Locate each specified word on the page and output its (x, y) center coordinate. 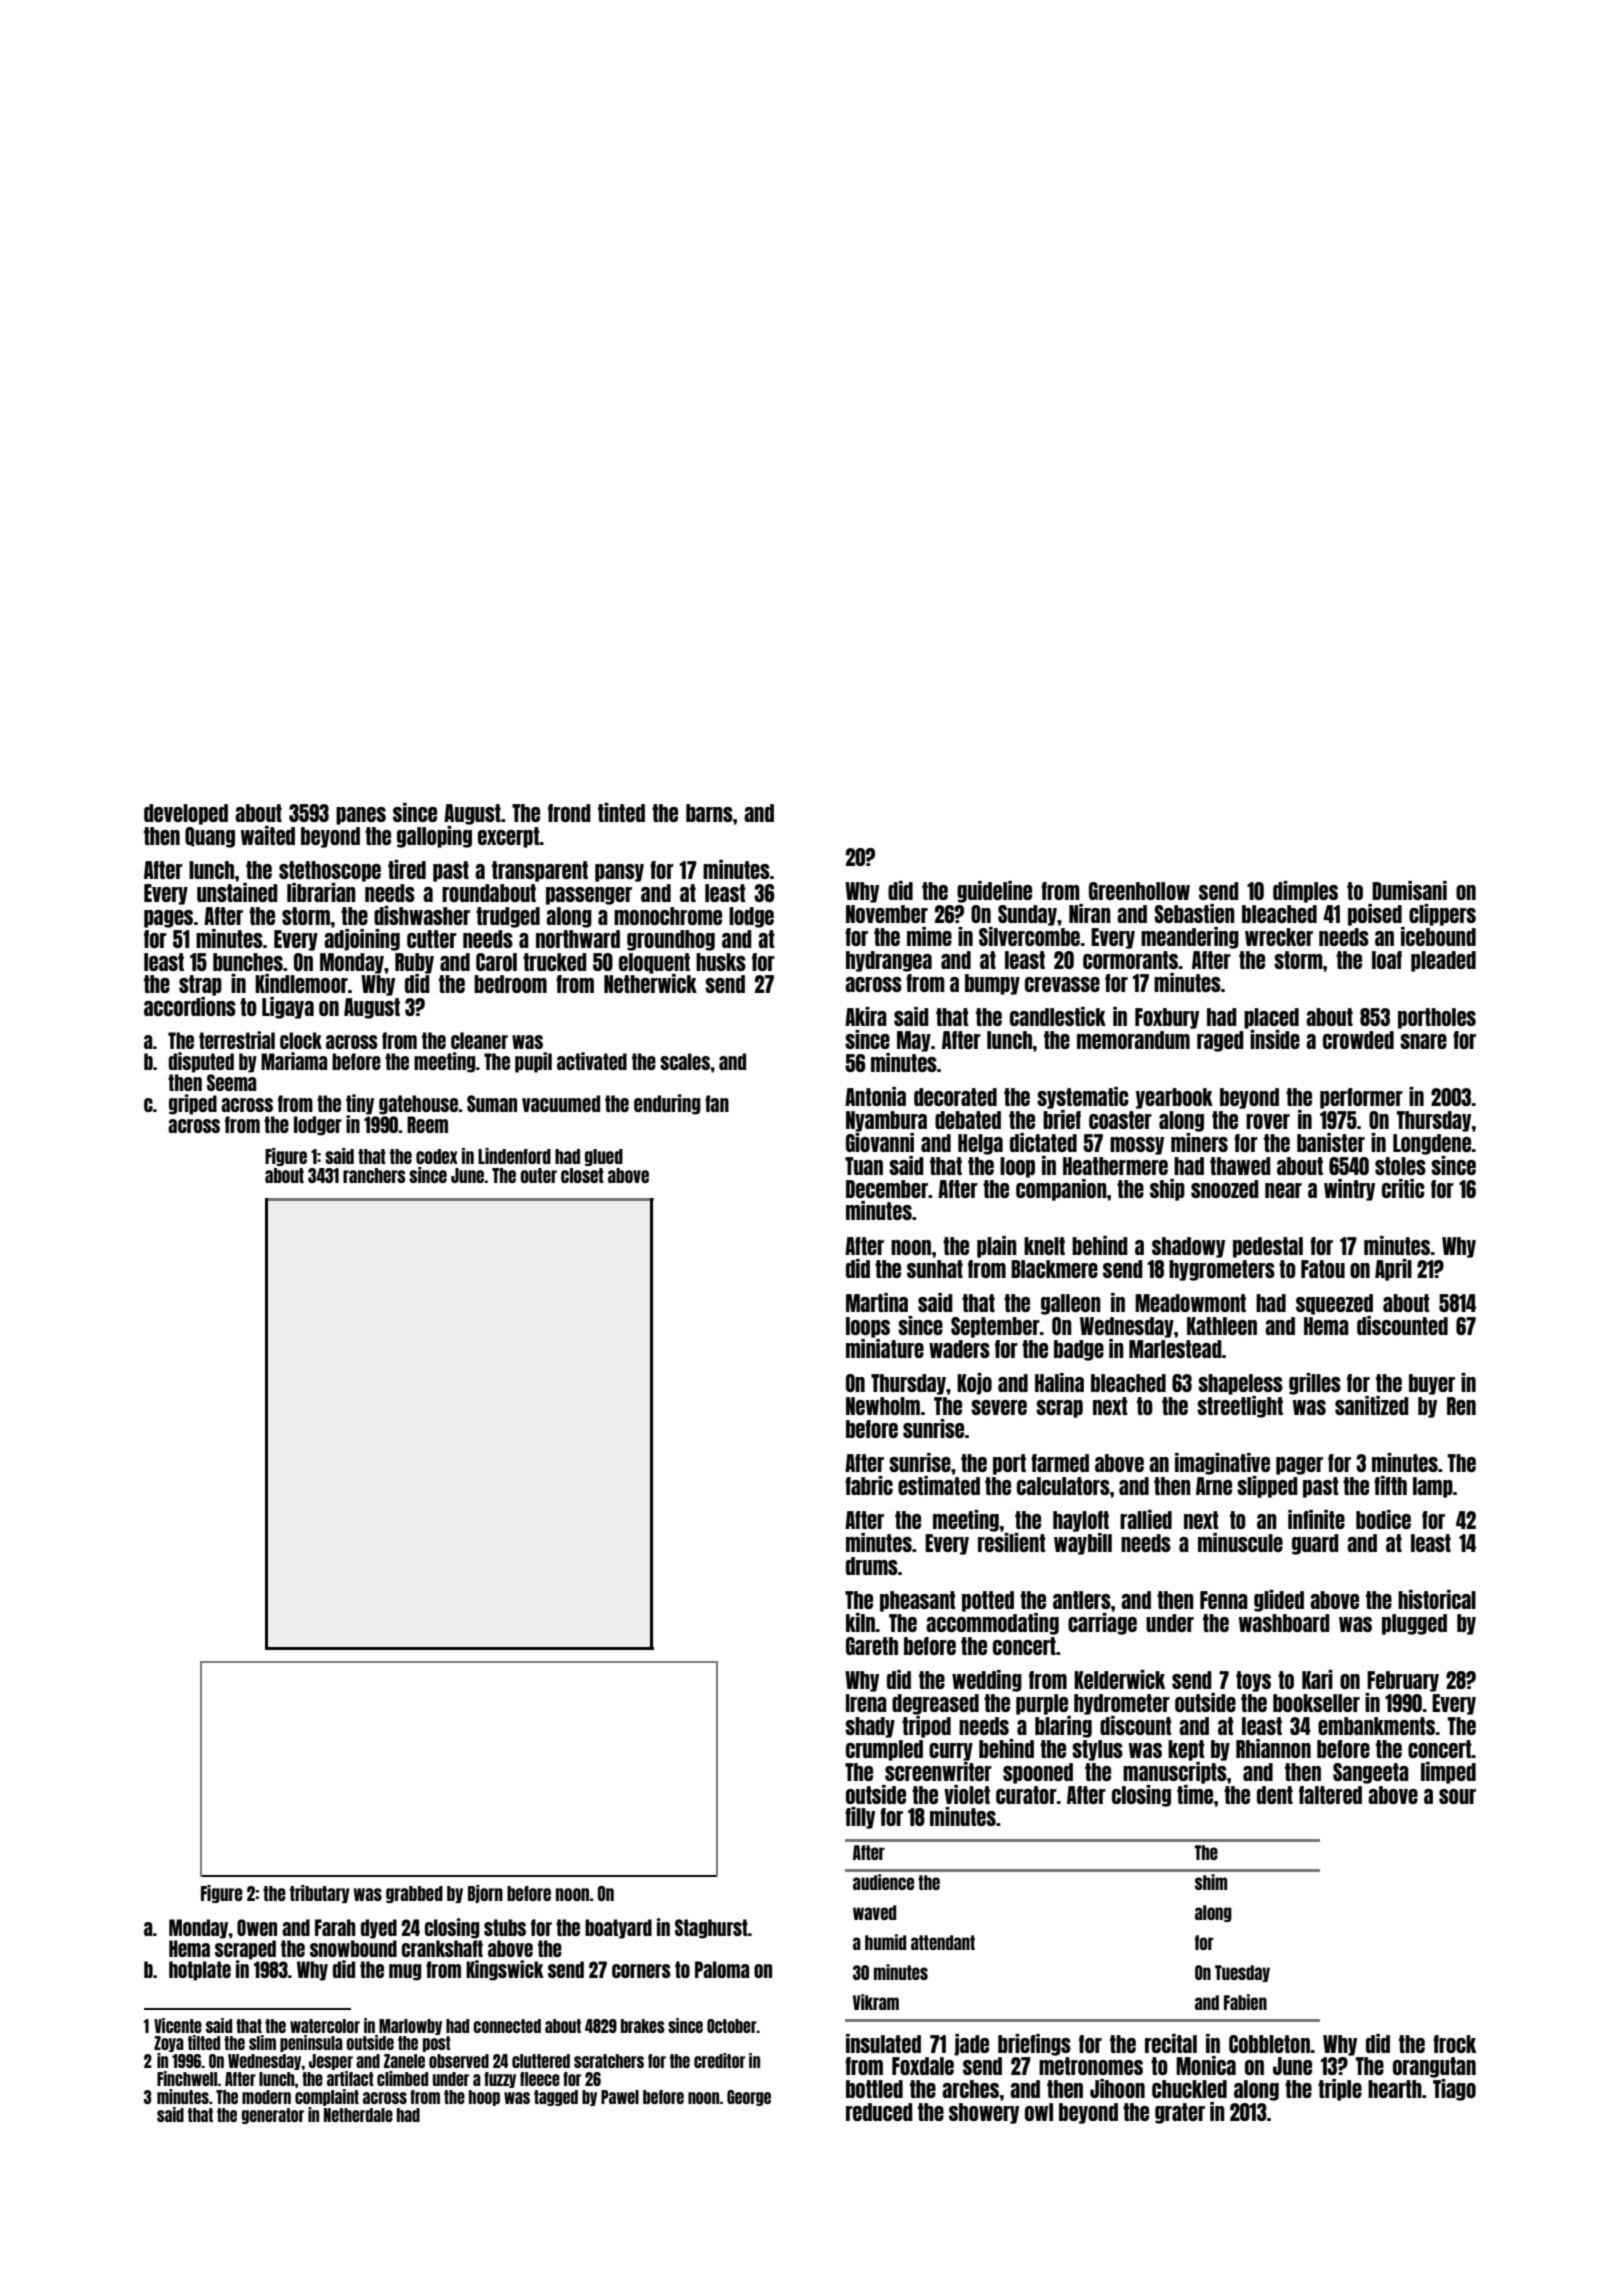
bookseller (1316, 1703)
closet (582, 1175)
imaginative (1222, 1464)
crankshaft (442, 1948)
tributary (320, 1894)
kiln (861, 1622)
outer (538, 1175)
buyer (1432, 1384)
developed (186, 814)
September (995, 1327)
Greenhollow (1139, 891)
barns (709, 813)
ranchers (374, 1175)
